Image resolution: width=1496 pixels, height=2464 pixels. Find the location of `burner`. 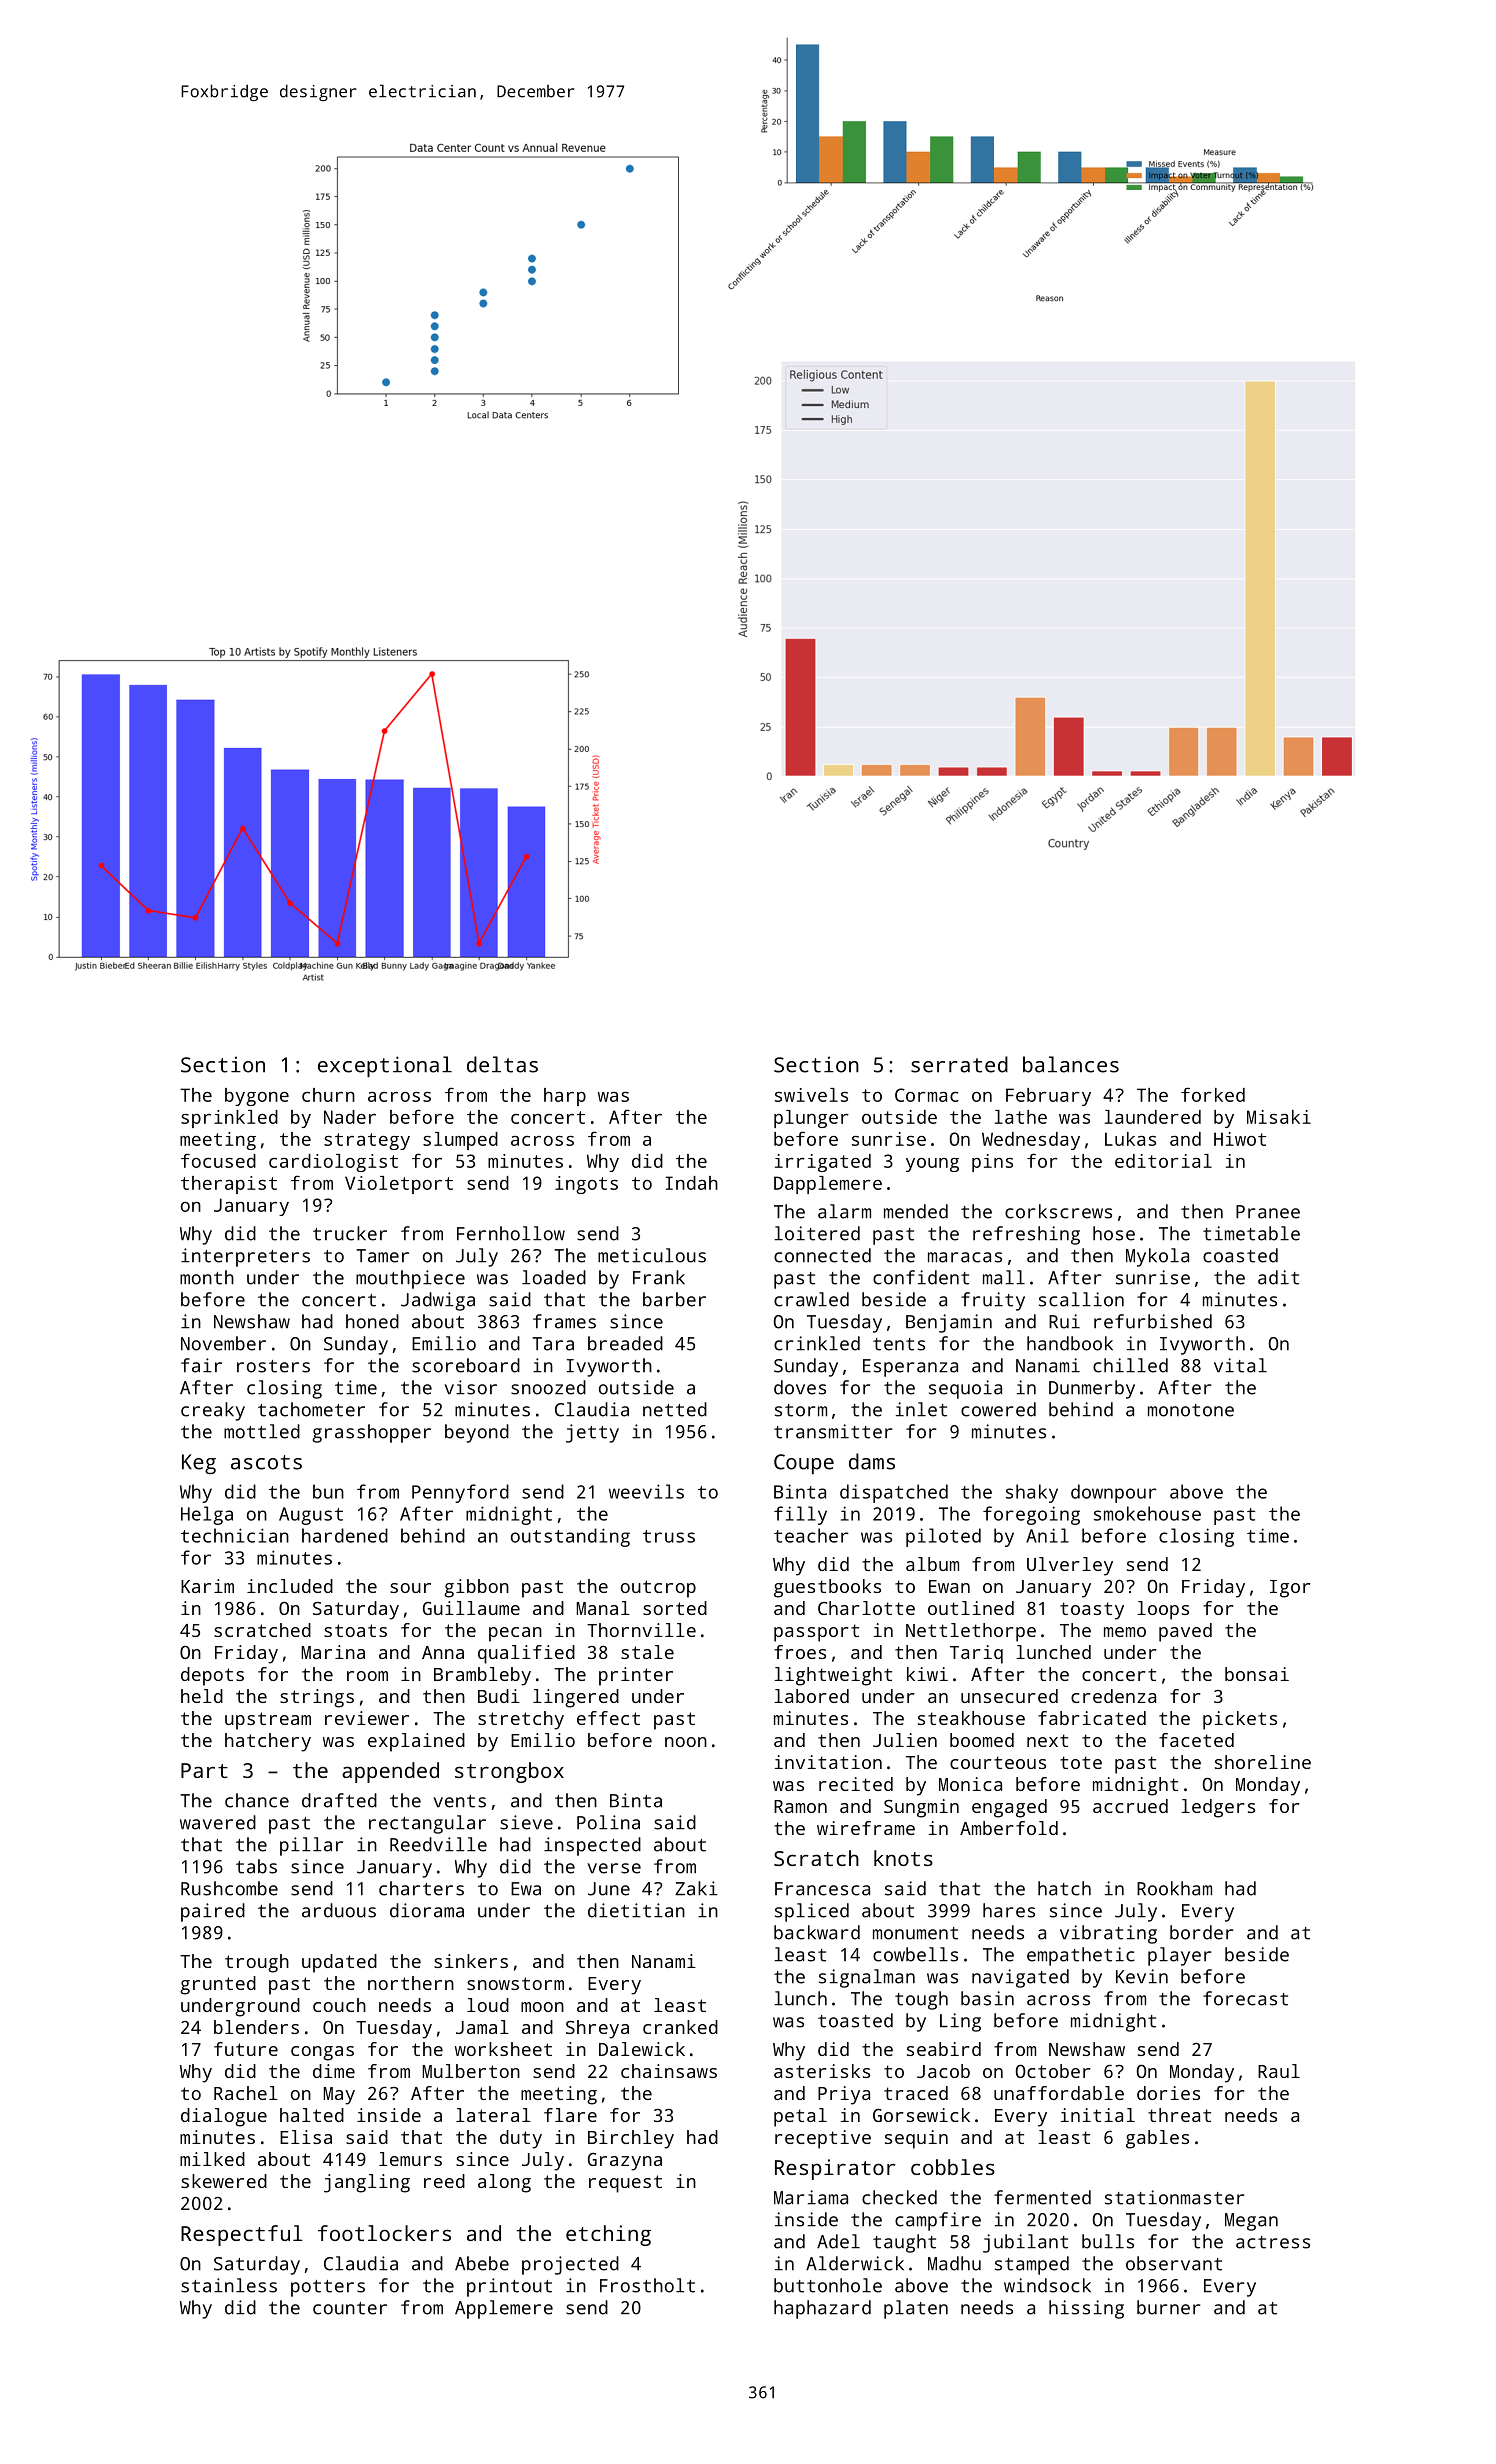

burner is located at coordinates (1168, 2307).
